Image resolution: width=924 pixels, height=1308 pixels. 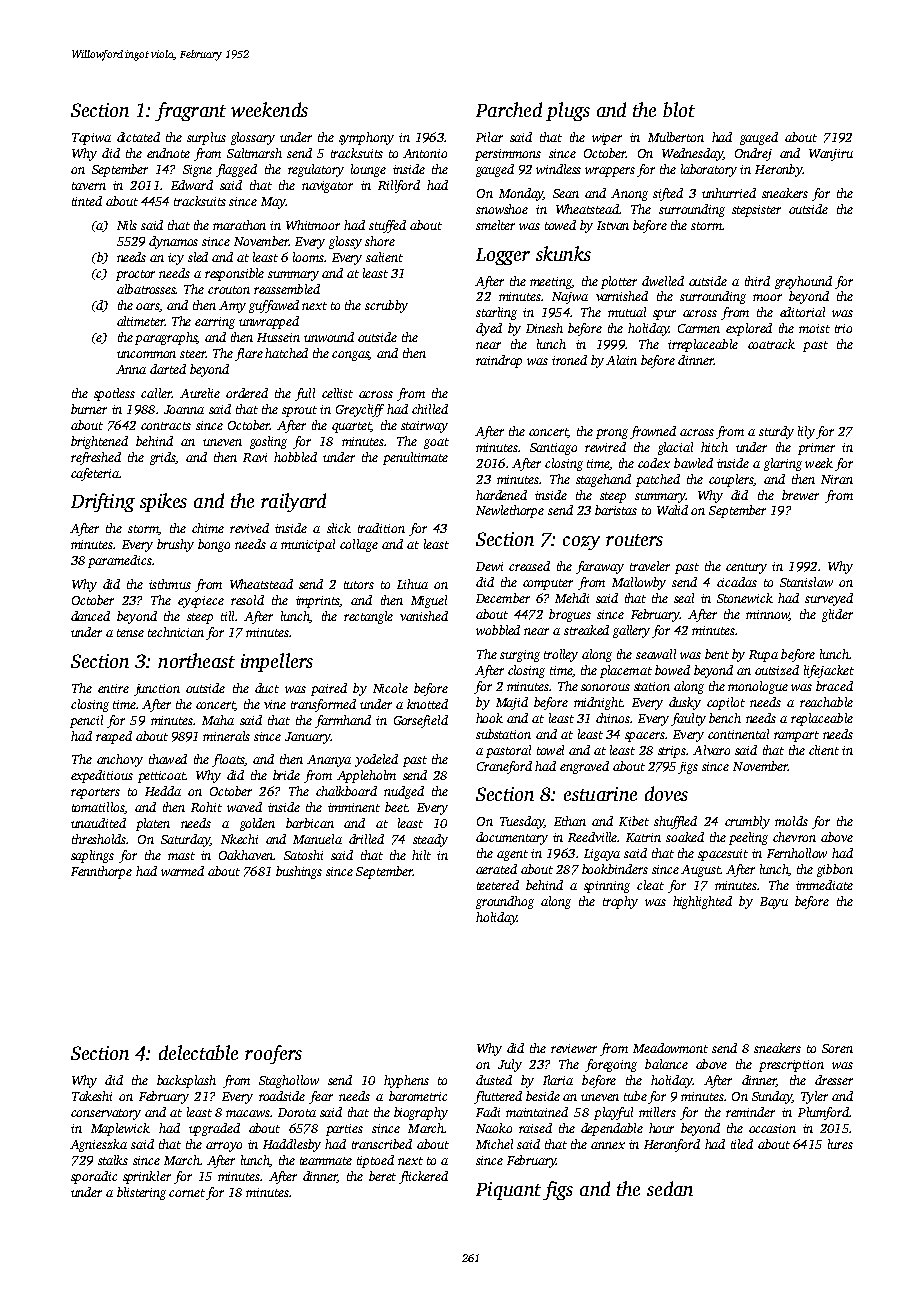 I want to click on fragrant, so click(x=190, y=111).
